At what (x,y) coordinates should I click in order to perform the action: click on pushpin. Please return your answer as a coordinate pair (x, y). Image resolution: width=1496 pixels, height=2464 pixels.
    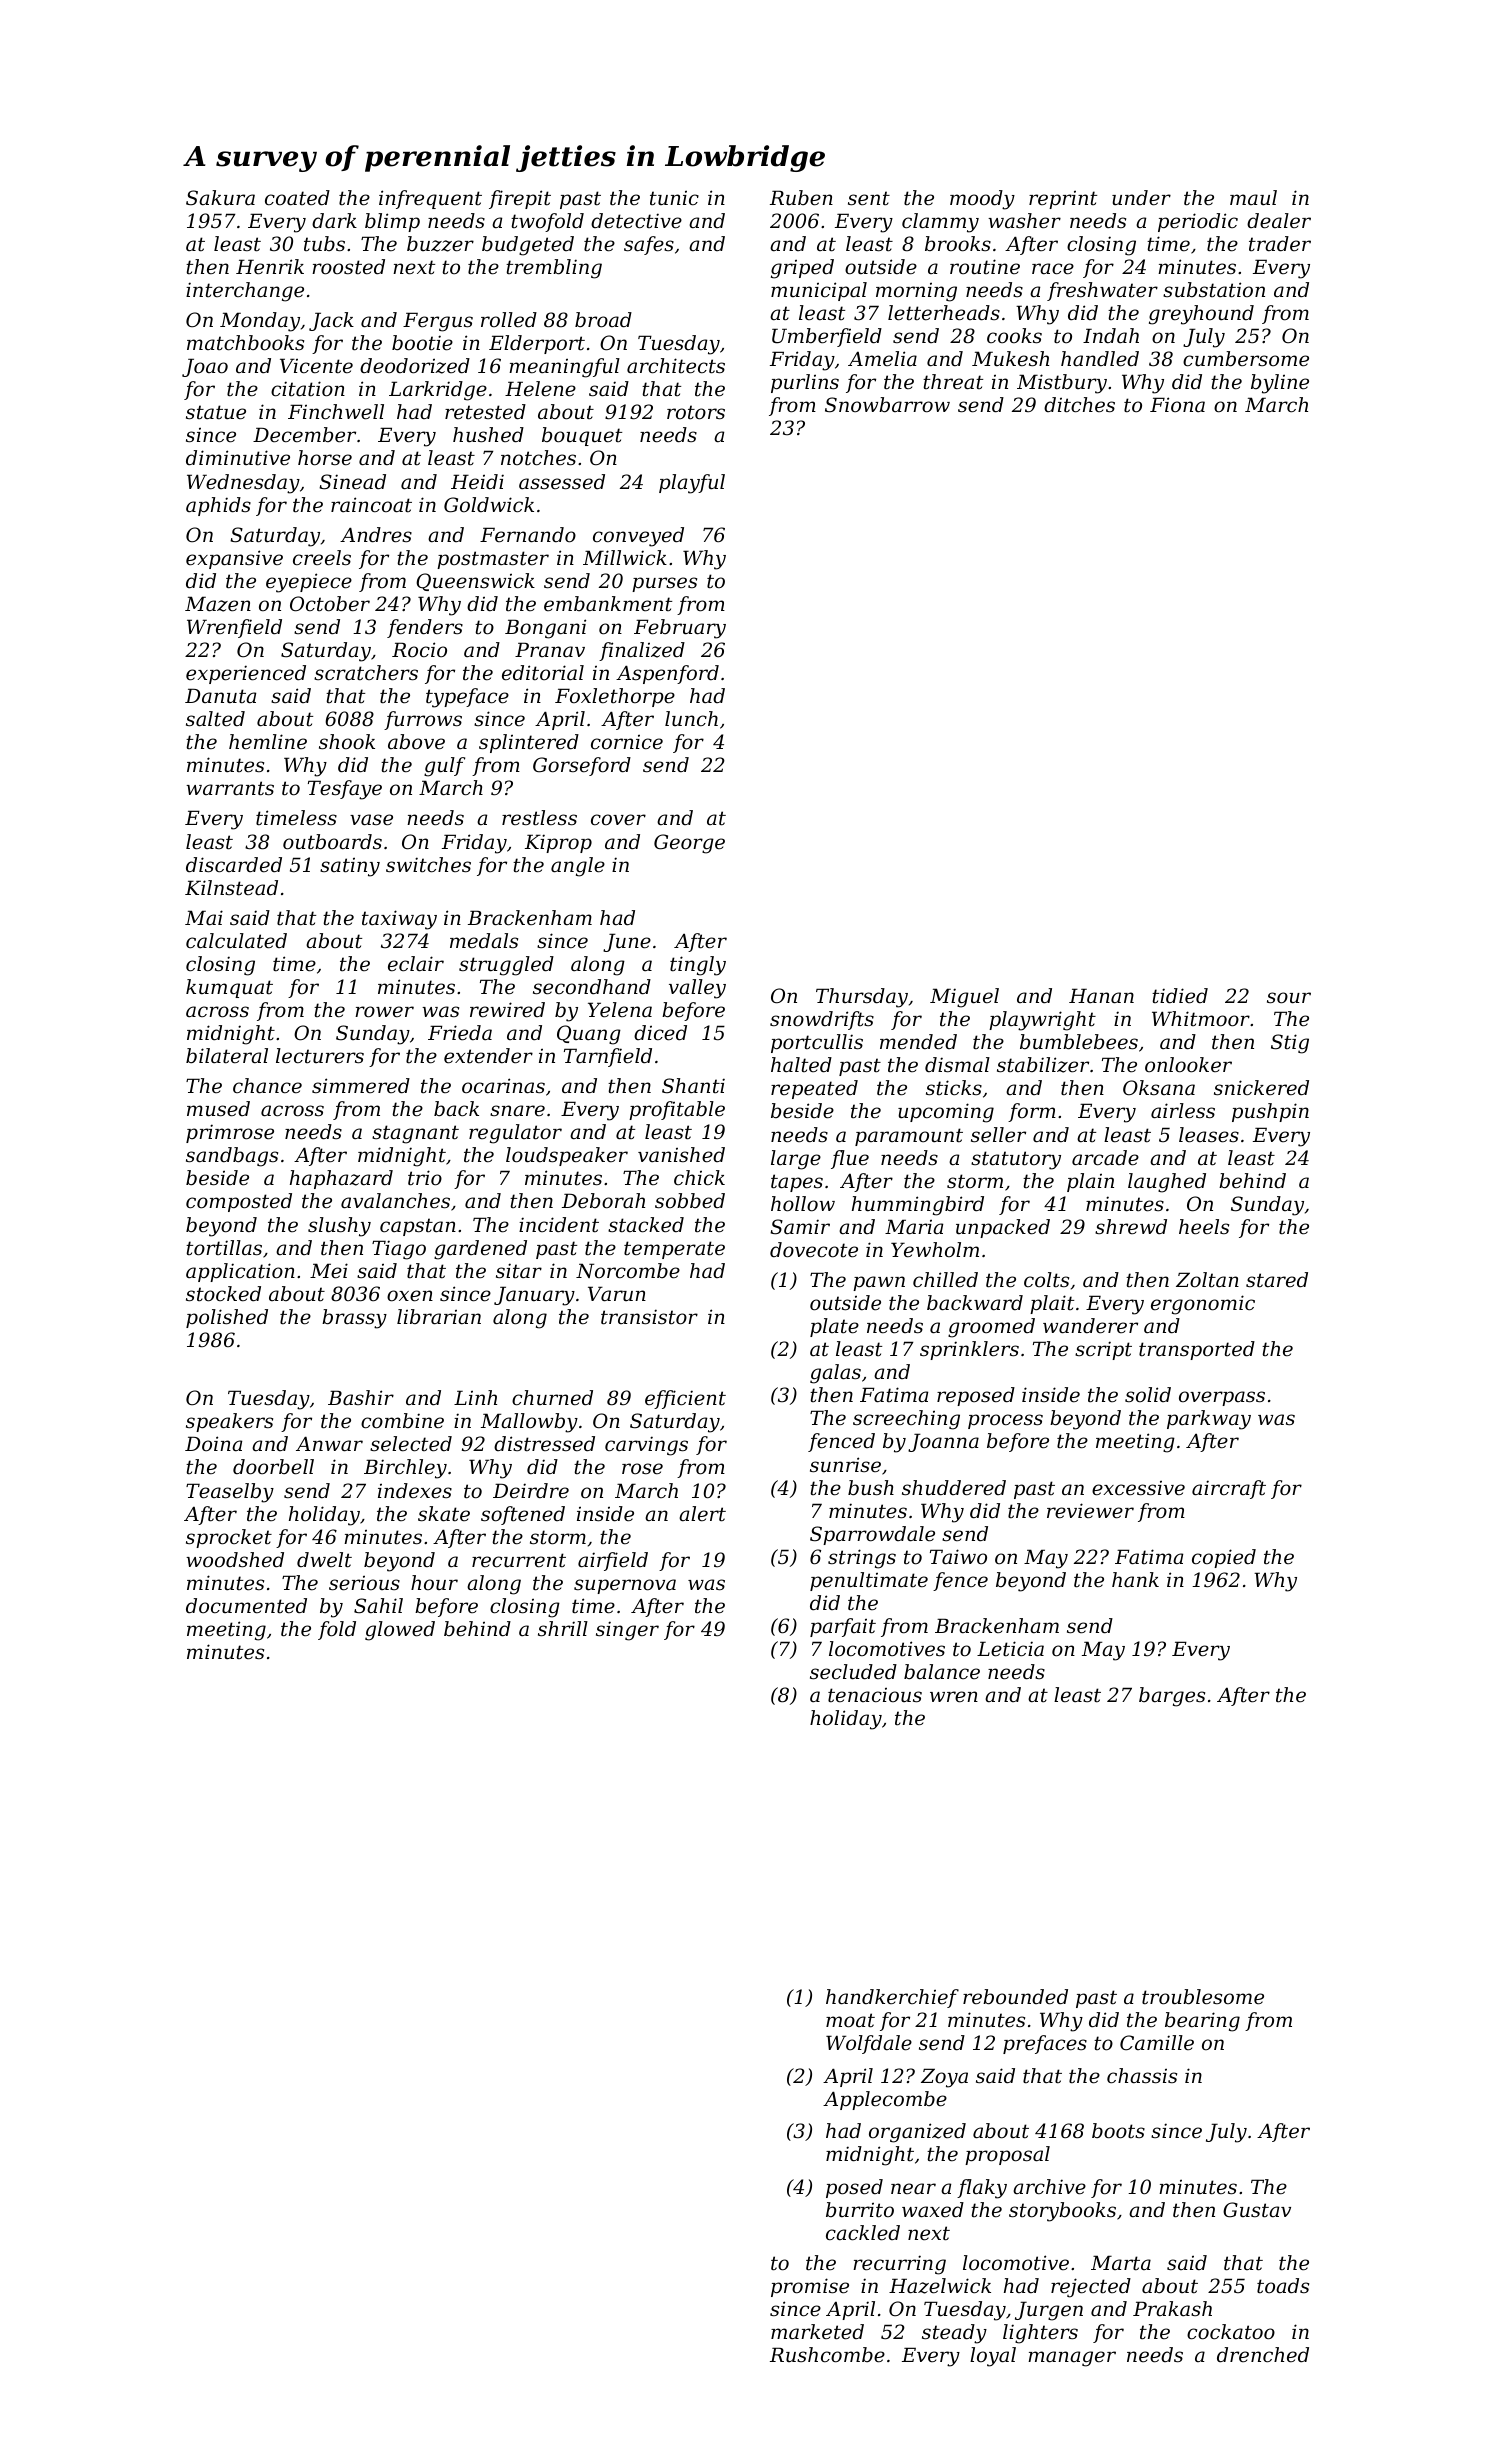
    Looking at the image, I should click on (1270, 1112).
